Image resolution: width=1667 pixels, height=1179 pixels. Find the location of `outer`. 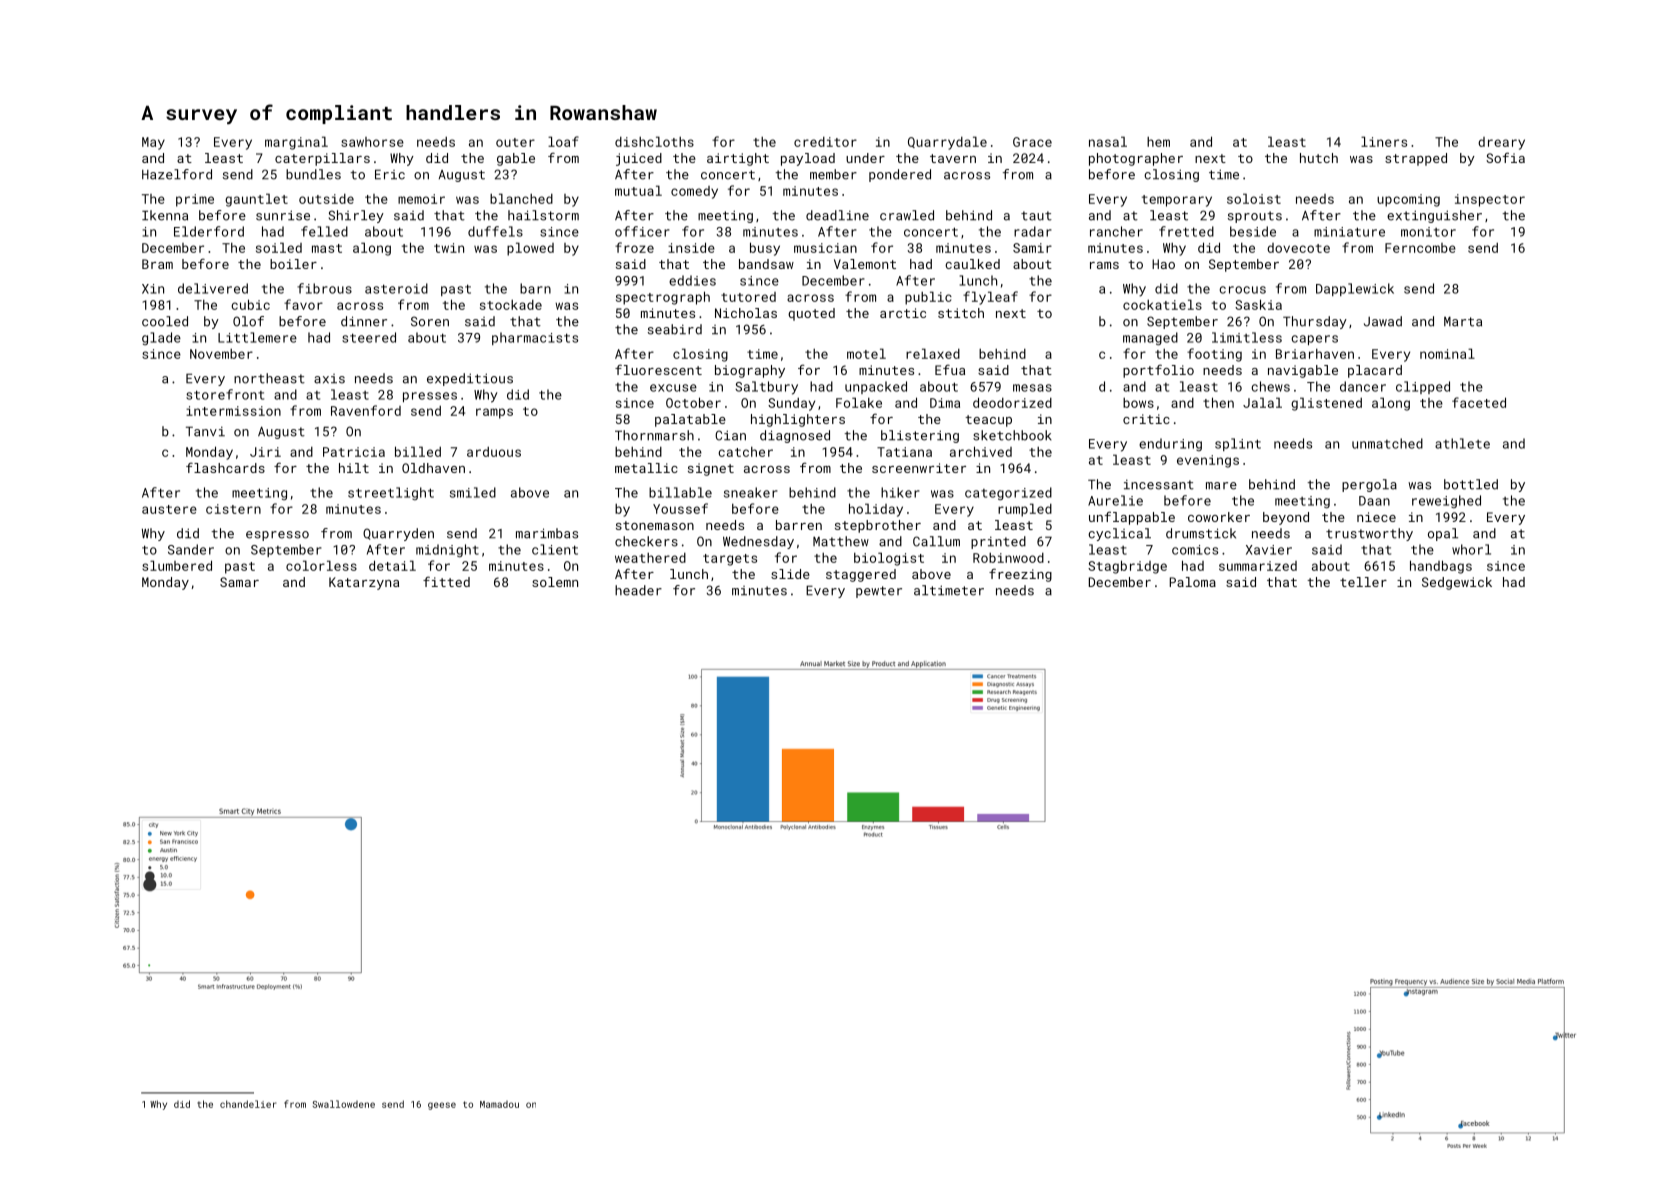

outer is located at coordinates (515, 142).
